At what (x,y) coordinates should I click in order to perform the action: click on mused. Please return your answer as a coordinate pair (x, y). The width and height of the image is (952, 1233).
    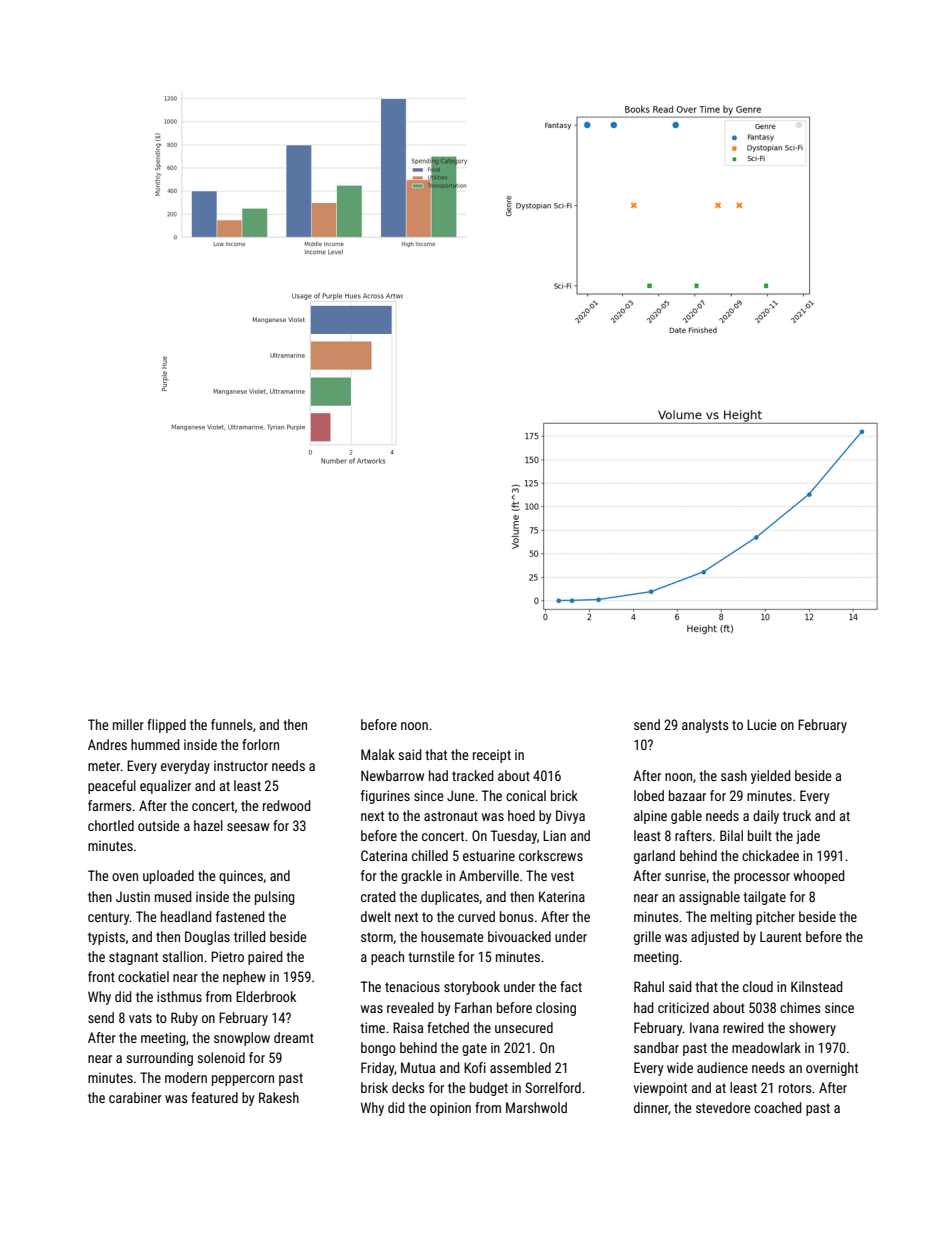
    Looking at the image, I should click on (173, 896).
